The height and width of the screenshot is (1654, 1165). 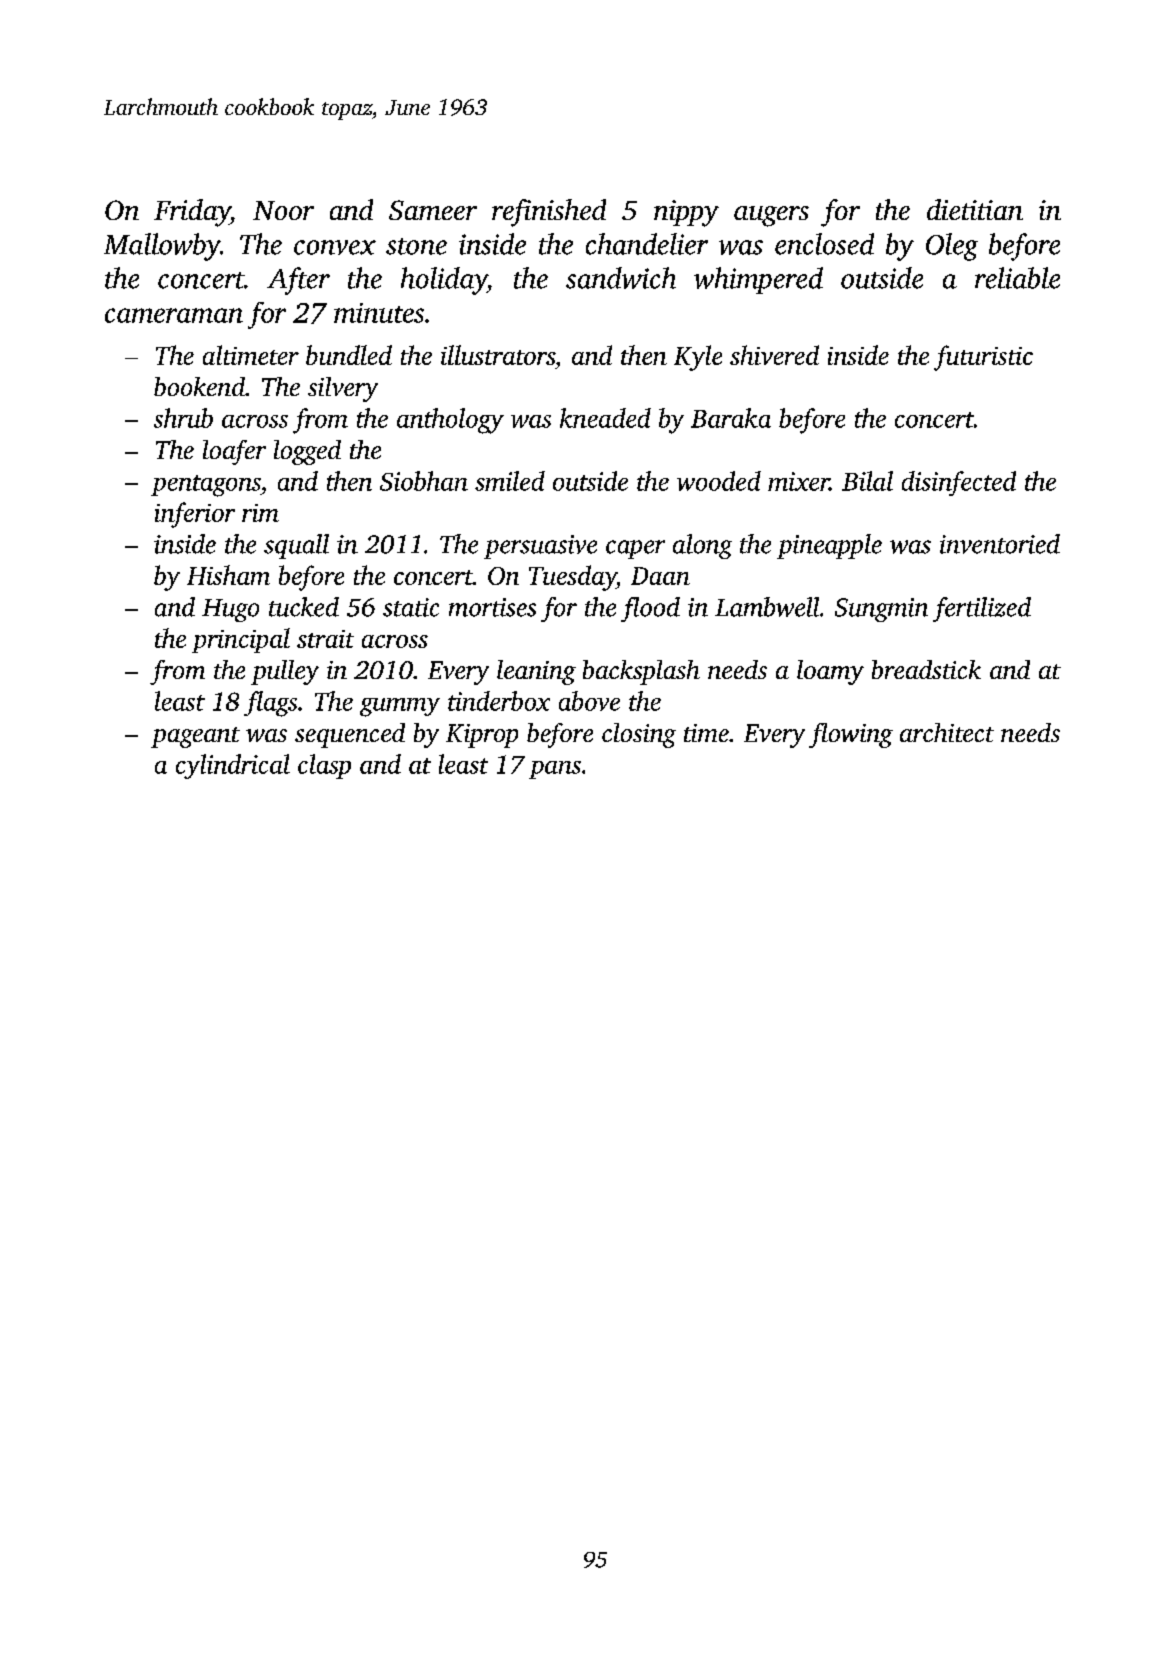 I want to click on dietitian, so click(x=975, y=209).
